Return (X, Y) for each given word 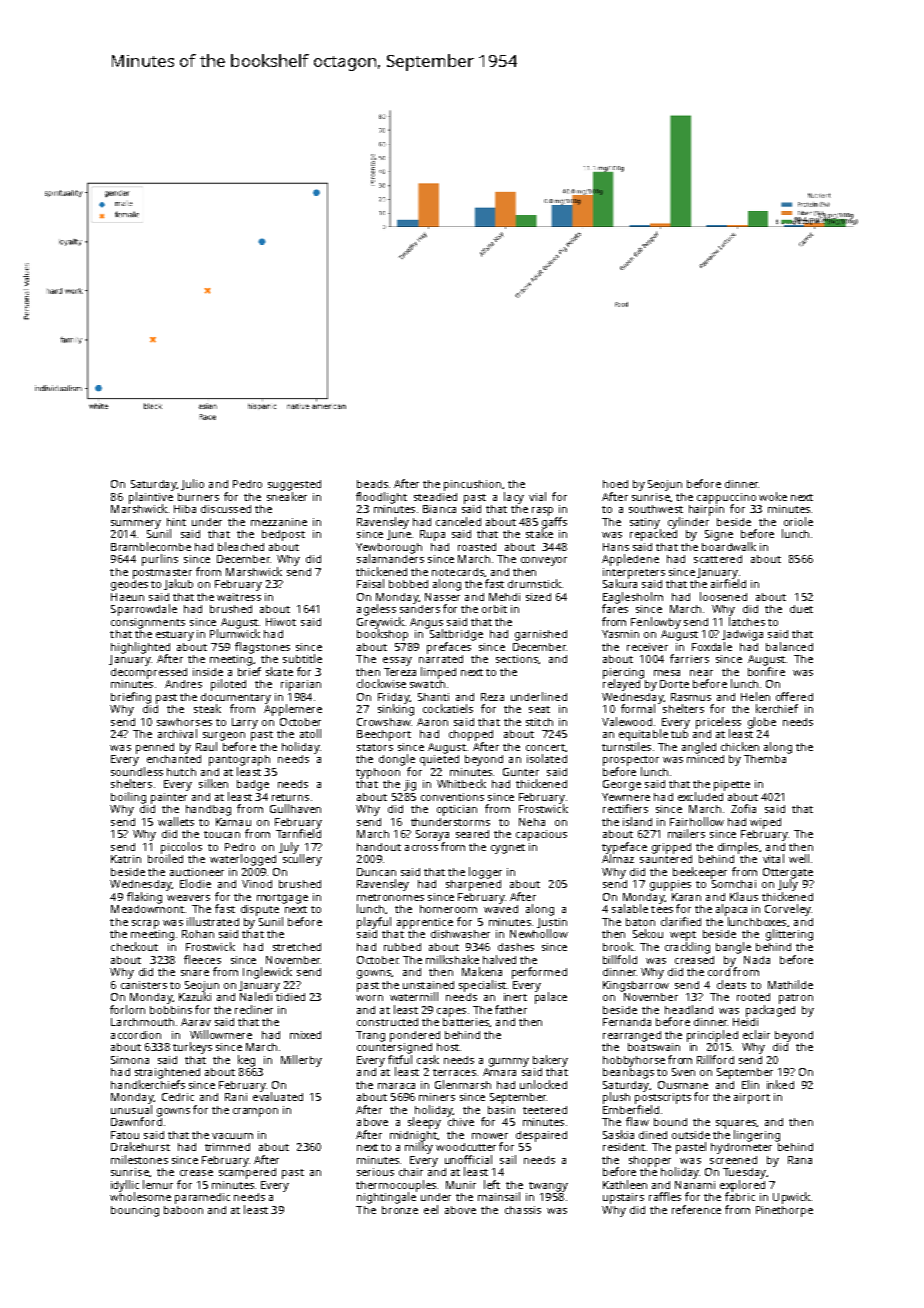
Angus (426, 623)
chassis (523, 1210)
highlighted (140, 648)
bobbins (171, 1010)
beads (372, 484)
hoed (615, 484)
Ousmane (683, 1085)
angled (699, 748)
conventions (452, 797)
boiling (128, 798)
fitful (400, 1059)
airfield (728, 583)
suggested (294, 485)
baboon (183, 1210)
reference (696, 1209)
